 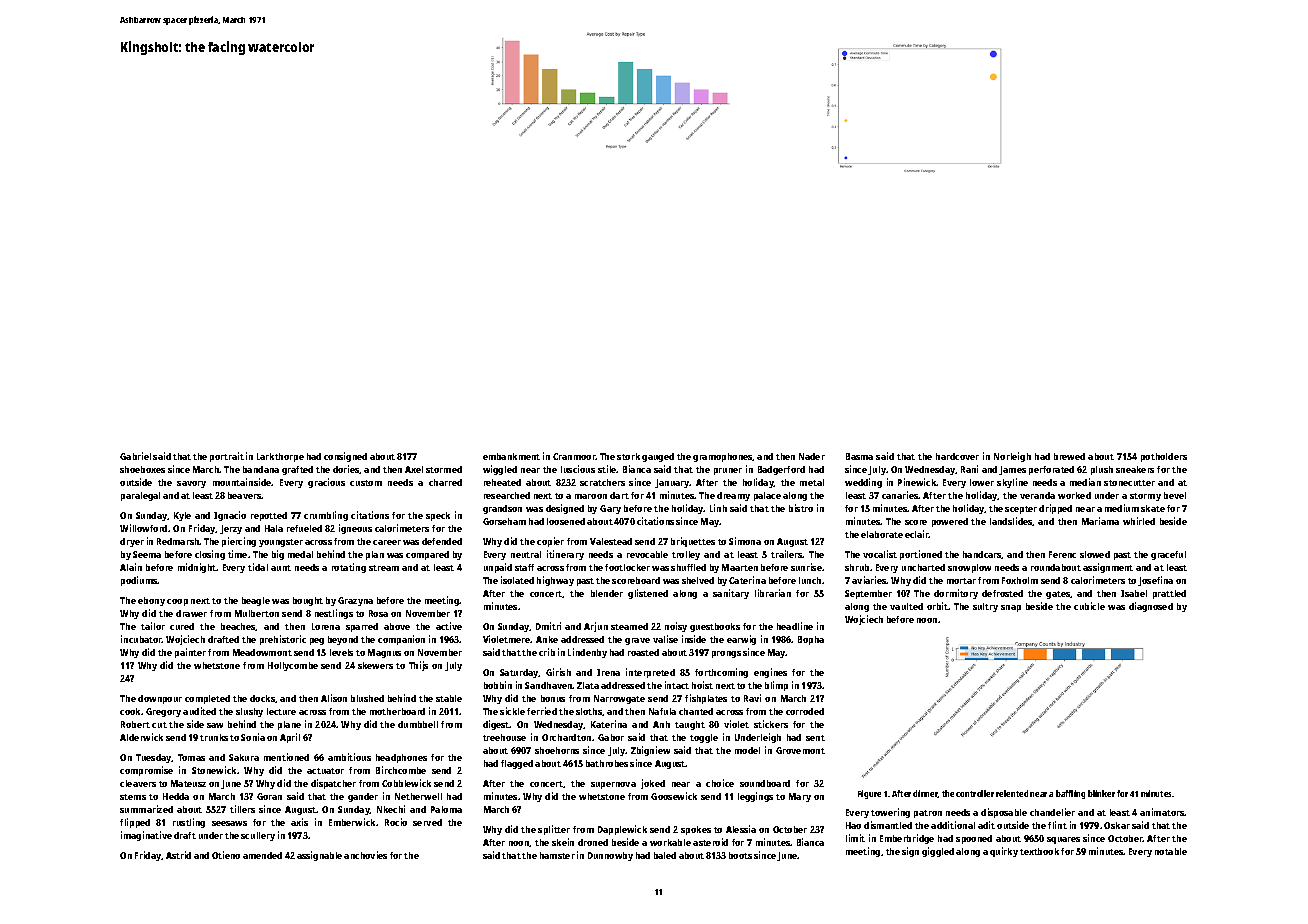 I want to click on summarized, so click(x=146, y=809).
